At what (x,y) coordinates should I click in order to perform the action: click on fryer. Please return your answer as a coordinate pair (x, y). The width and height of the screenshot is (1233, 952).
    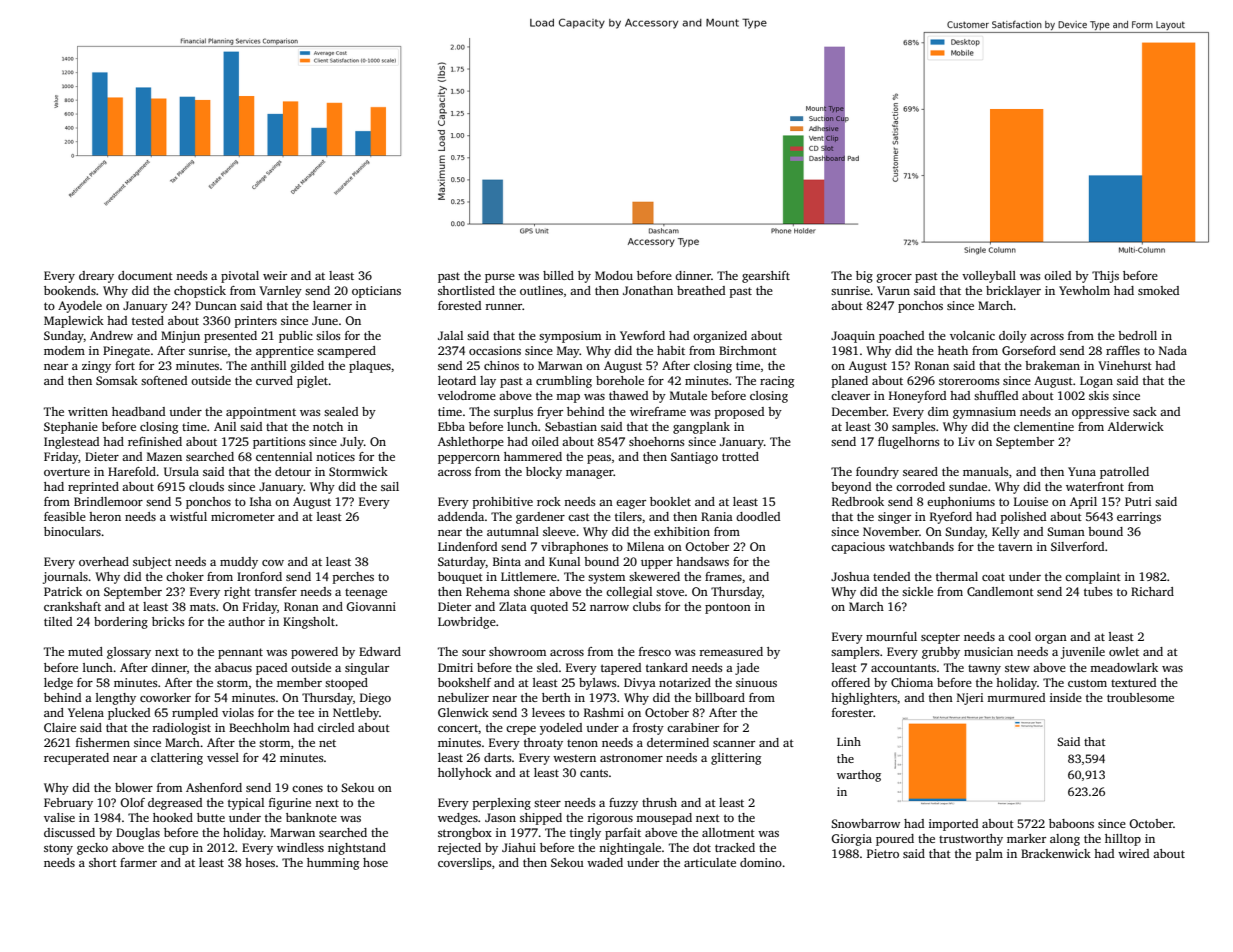
    Looking at the image, I should click on (550, 413).
